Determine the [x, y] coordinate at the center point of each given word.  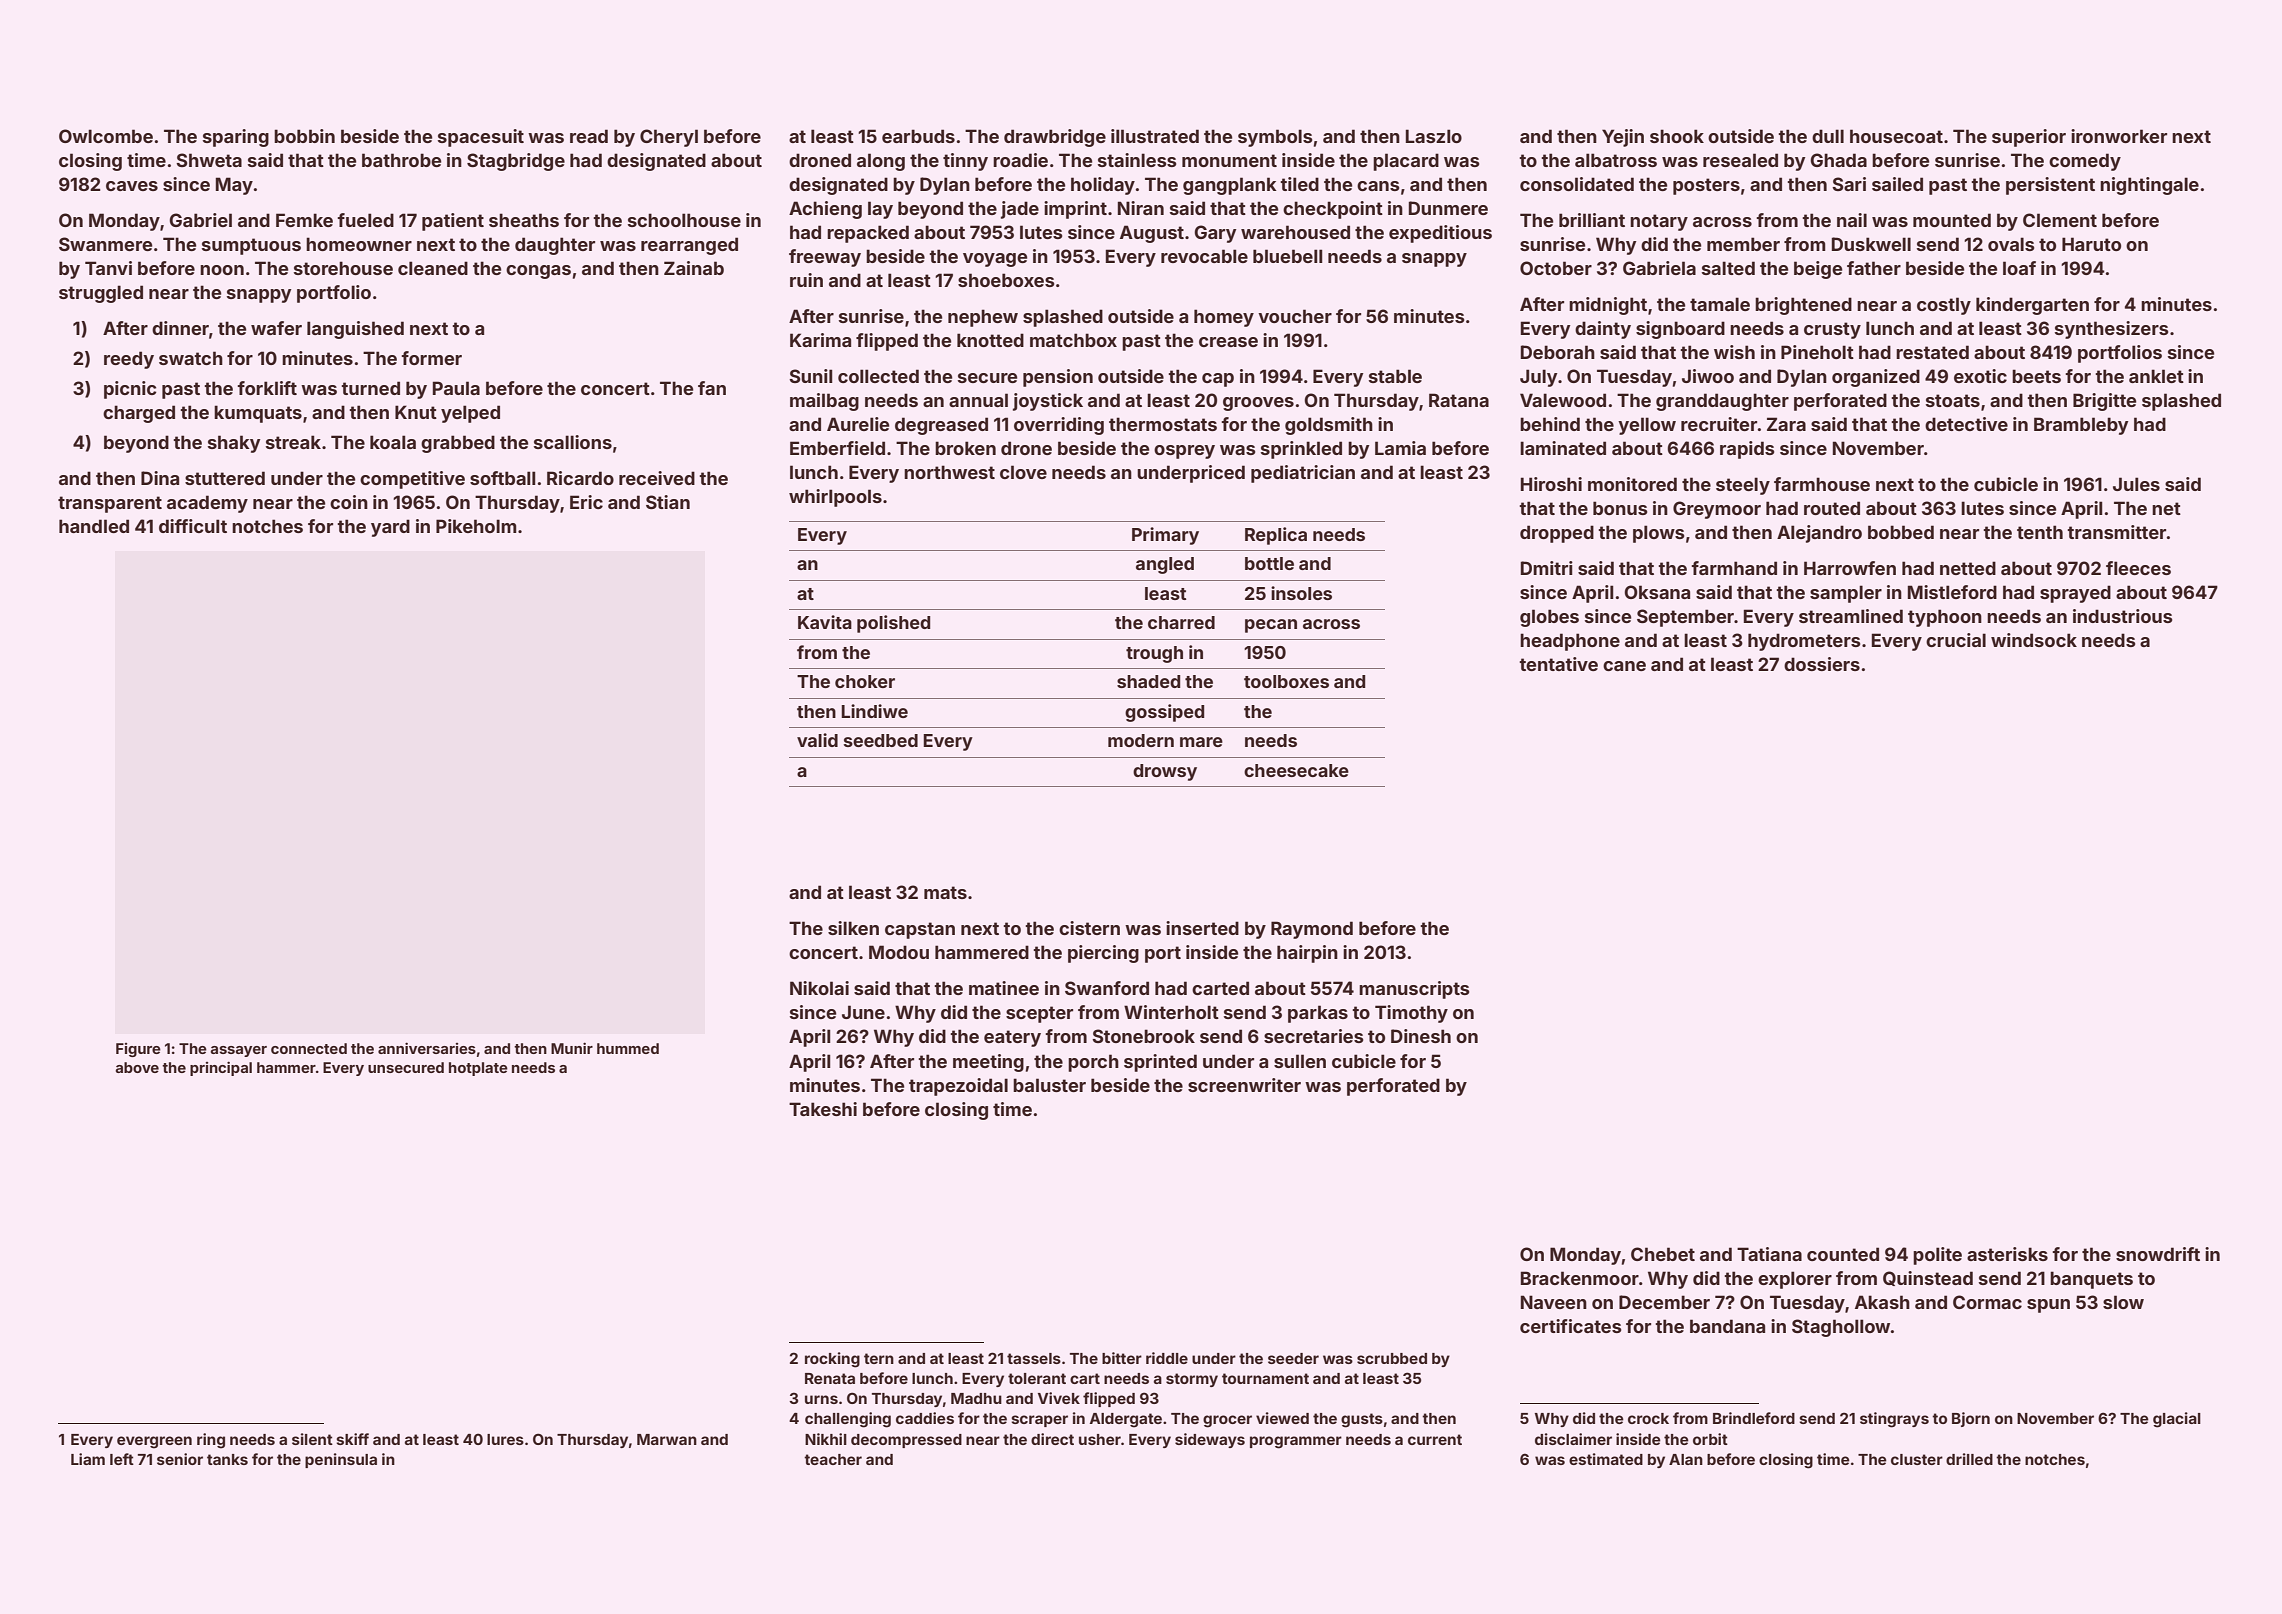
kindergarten [2032, 306]
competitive [412, 480]
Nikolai [819, 988]
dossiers [1822, 664]
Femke [304, 220]
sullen [1300, 1061]
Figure [138, 1050]
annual [978, 400]
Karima [820, 340]
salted [1728, 268]
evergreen [154, 1442]
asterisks [2007, 1254]
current [1435, 1439]
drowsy [1165, 772]
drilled [1969, 1459]
